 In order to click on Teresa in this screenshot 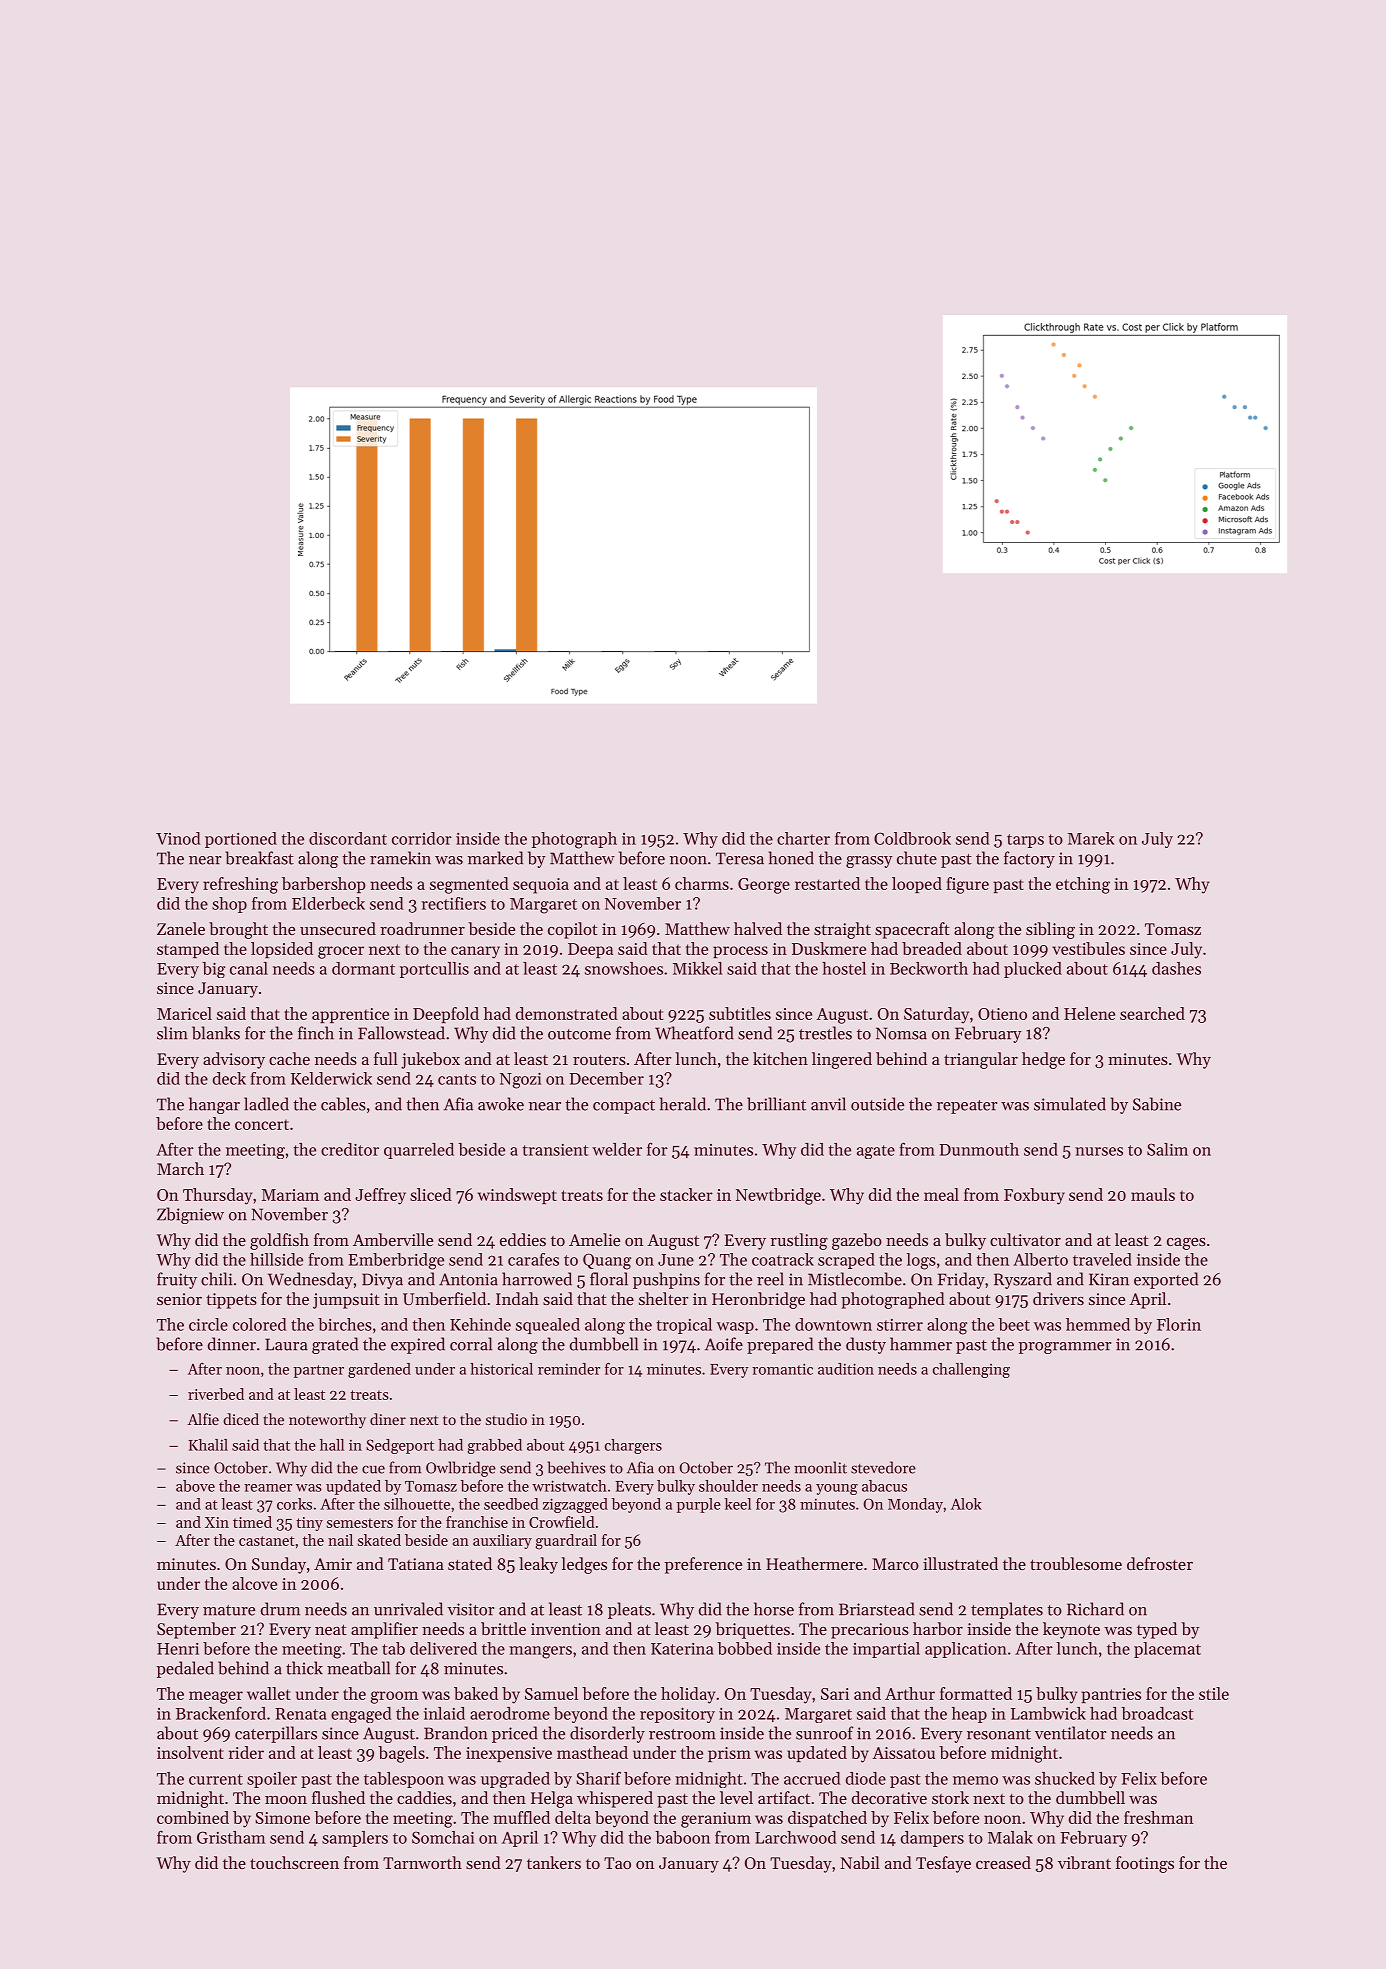, I will do `click(740, 858)`.
